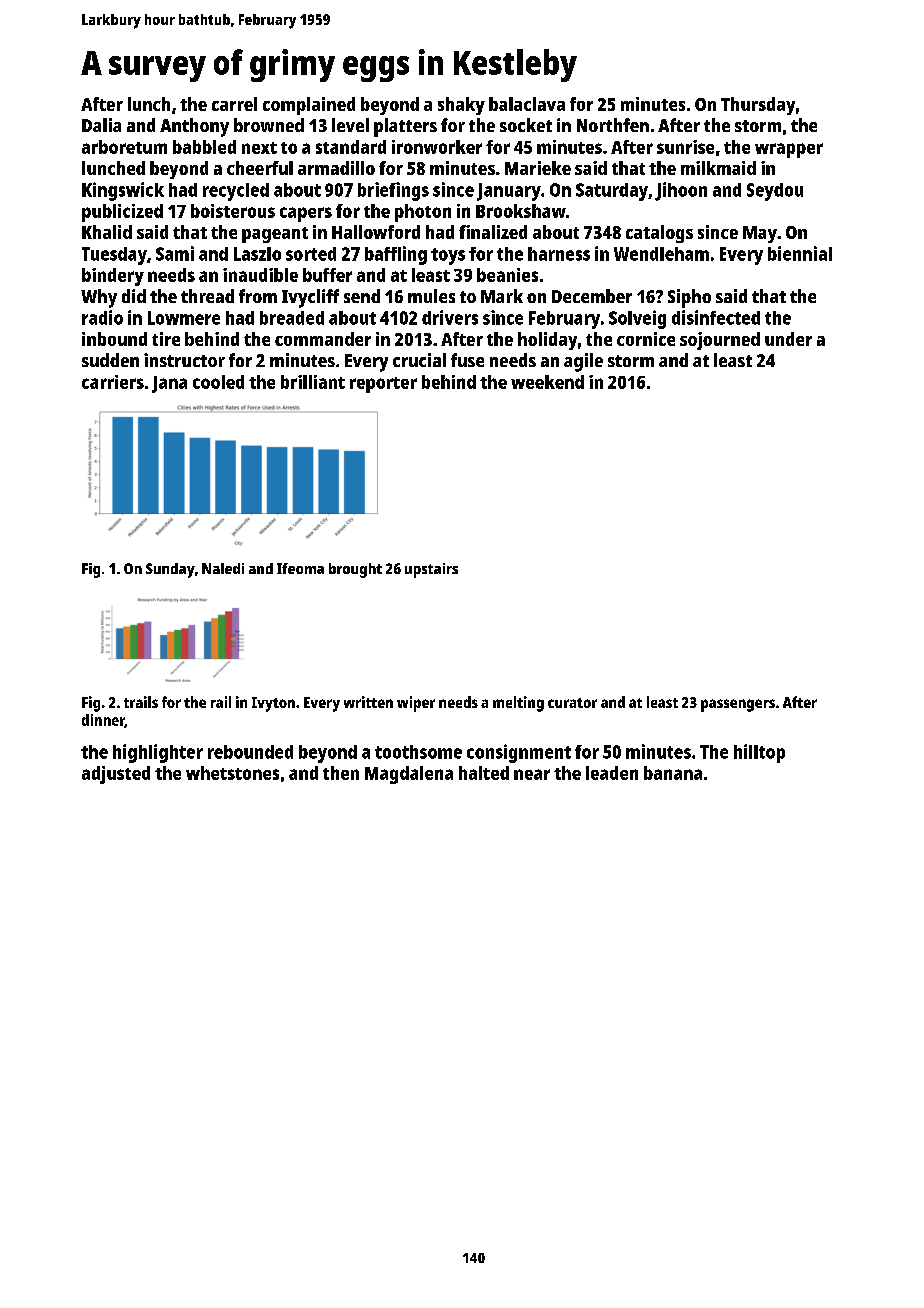  Describe the element at coordinates (484, 773) in the page. I see `halted` at that location.
